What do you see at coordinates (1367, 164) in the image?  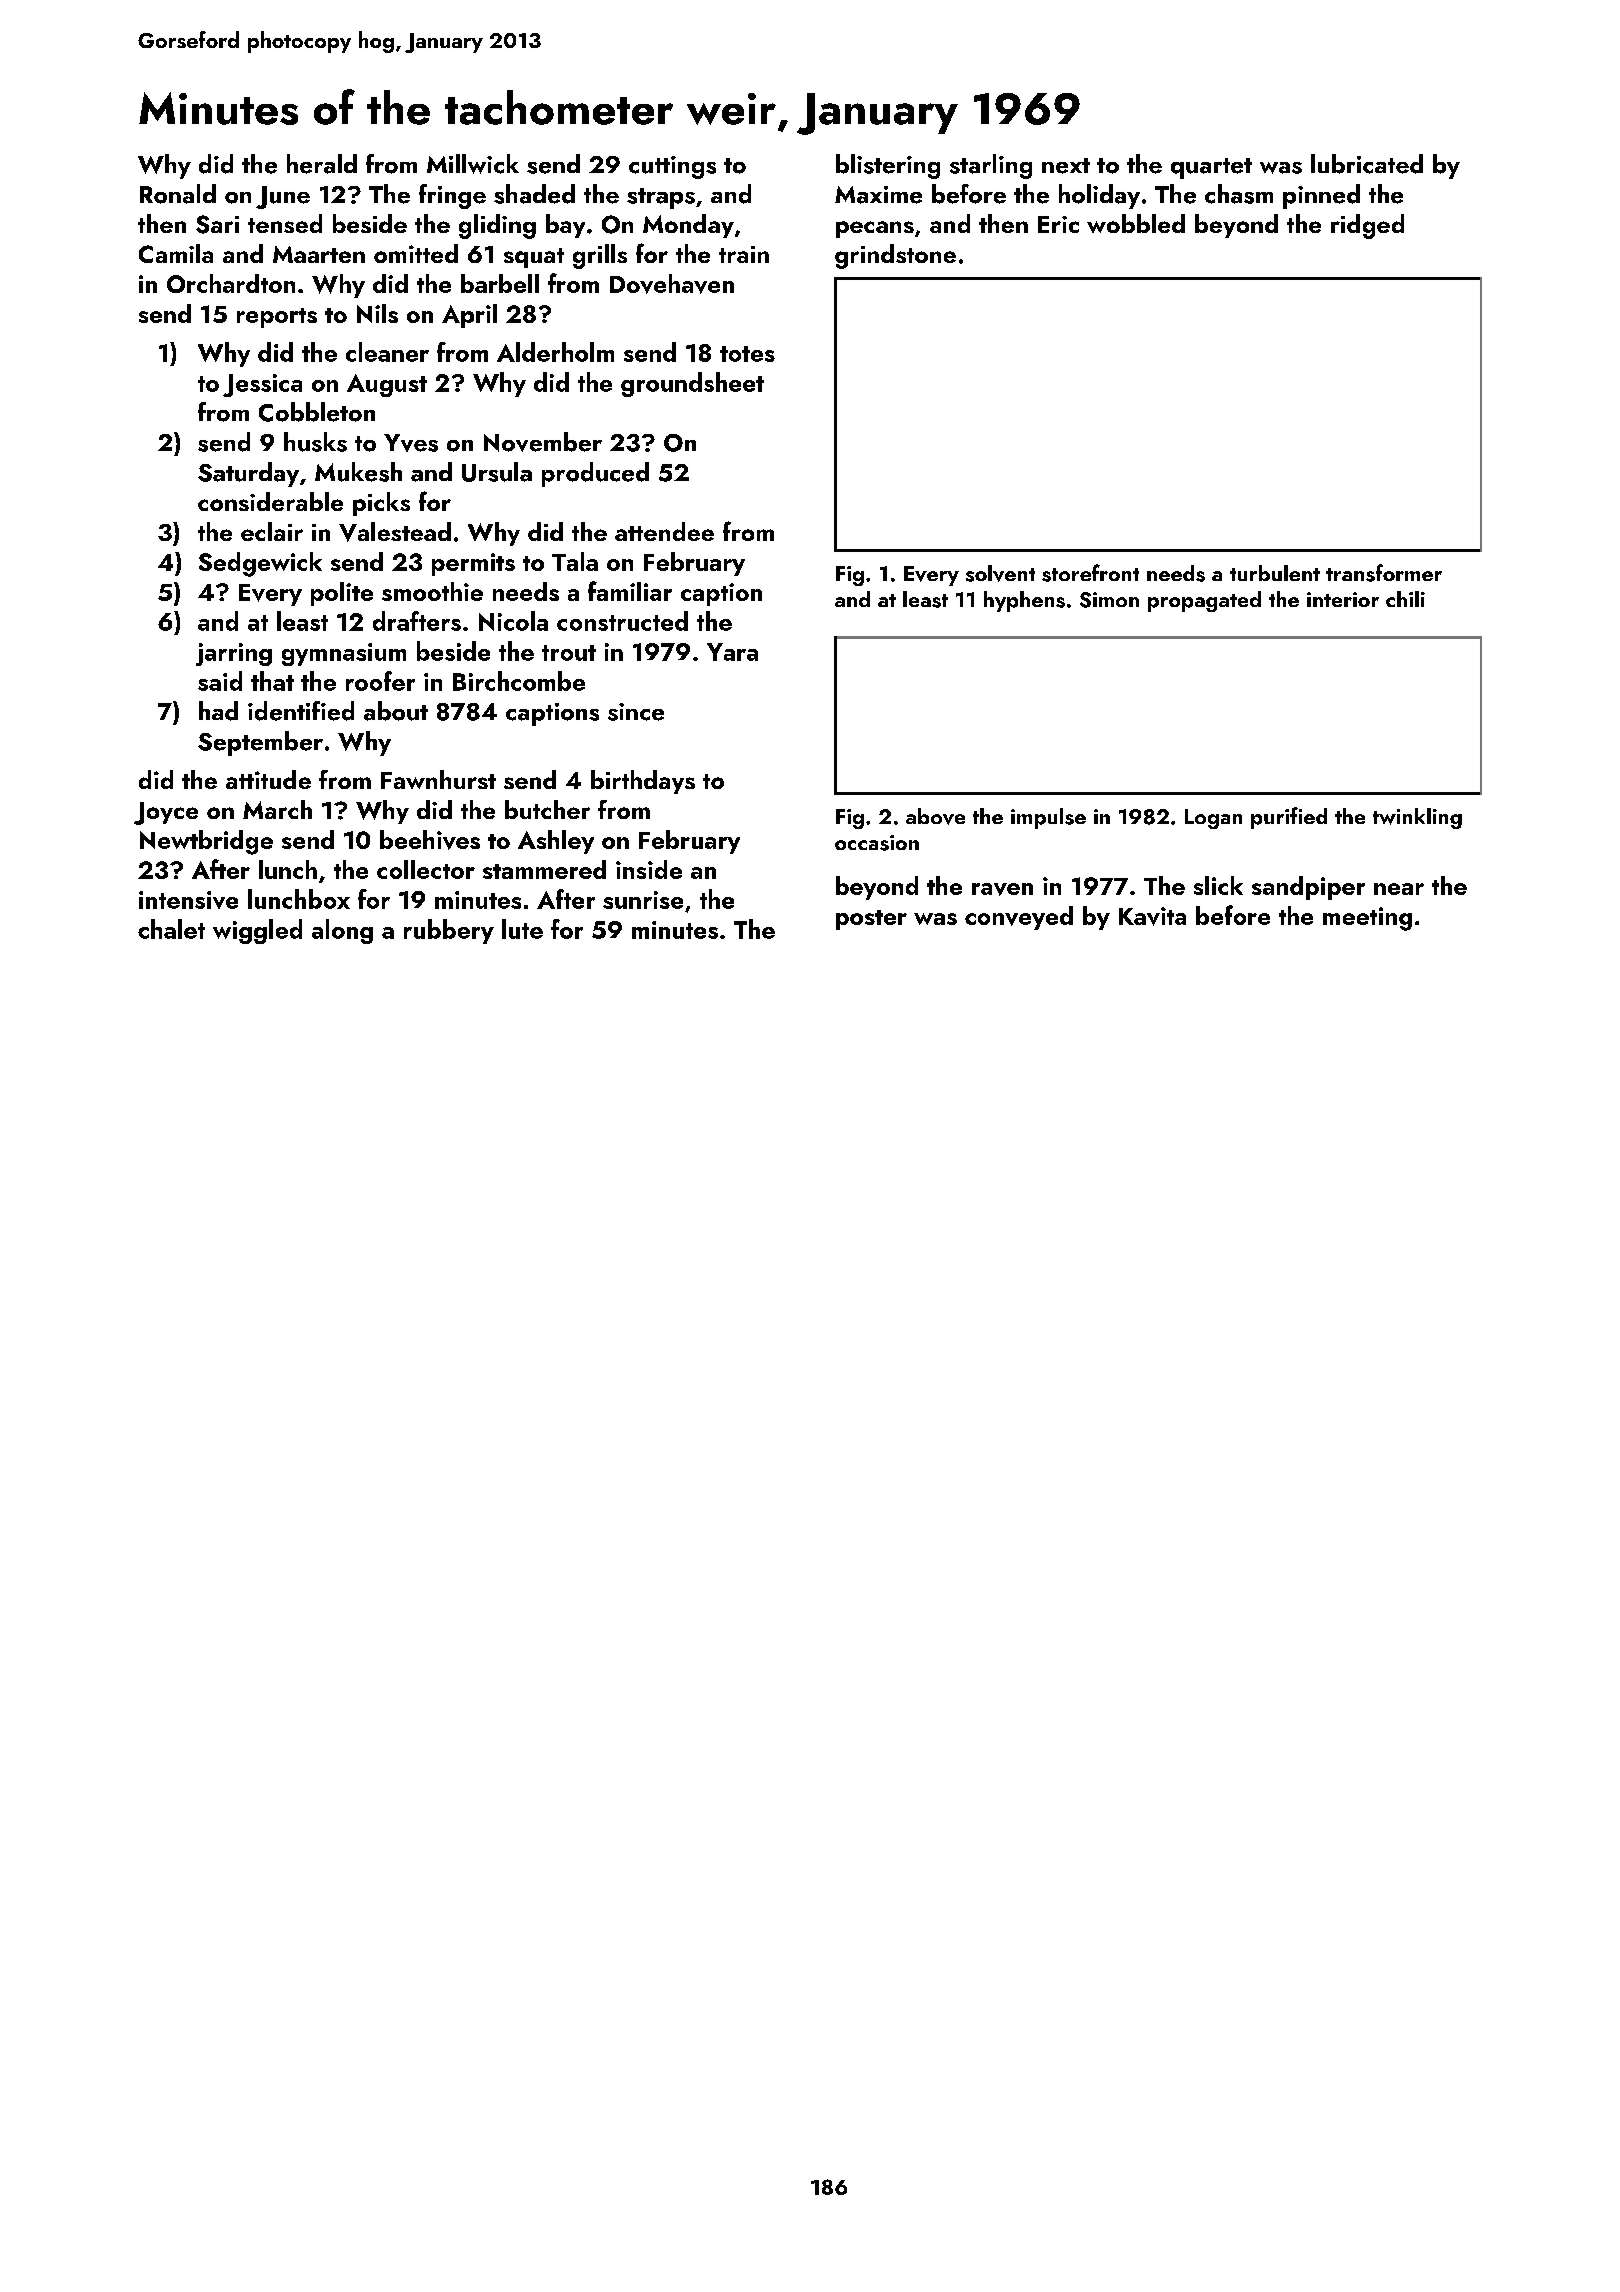 I see `lubricated` at bounding box center [1367, 164].
